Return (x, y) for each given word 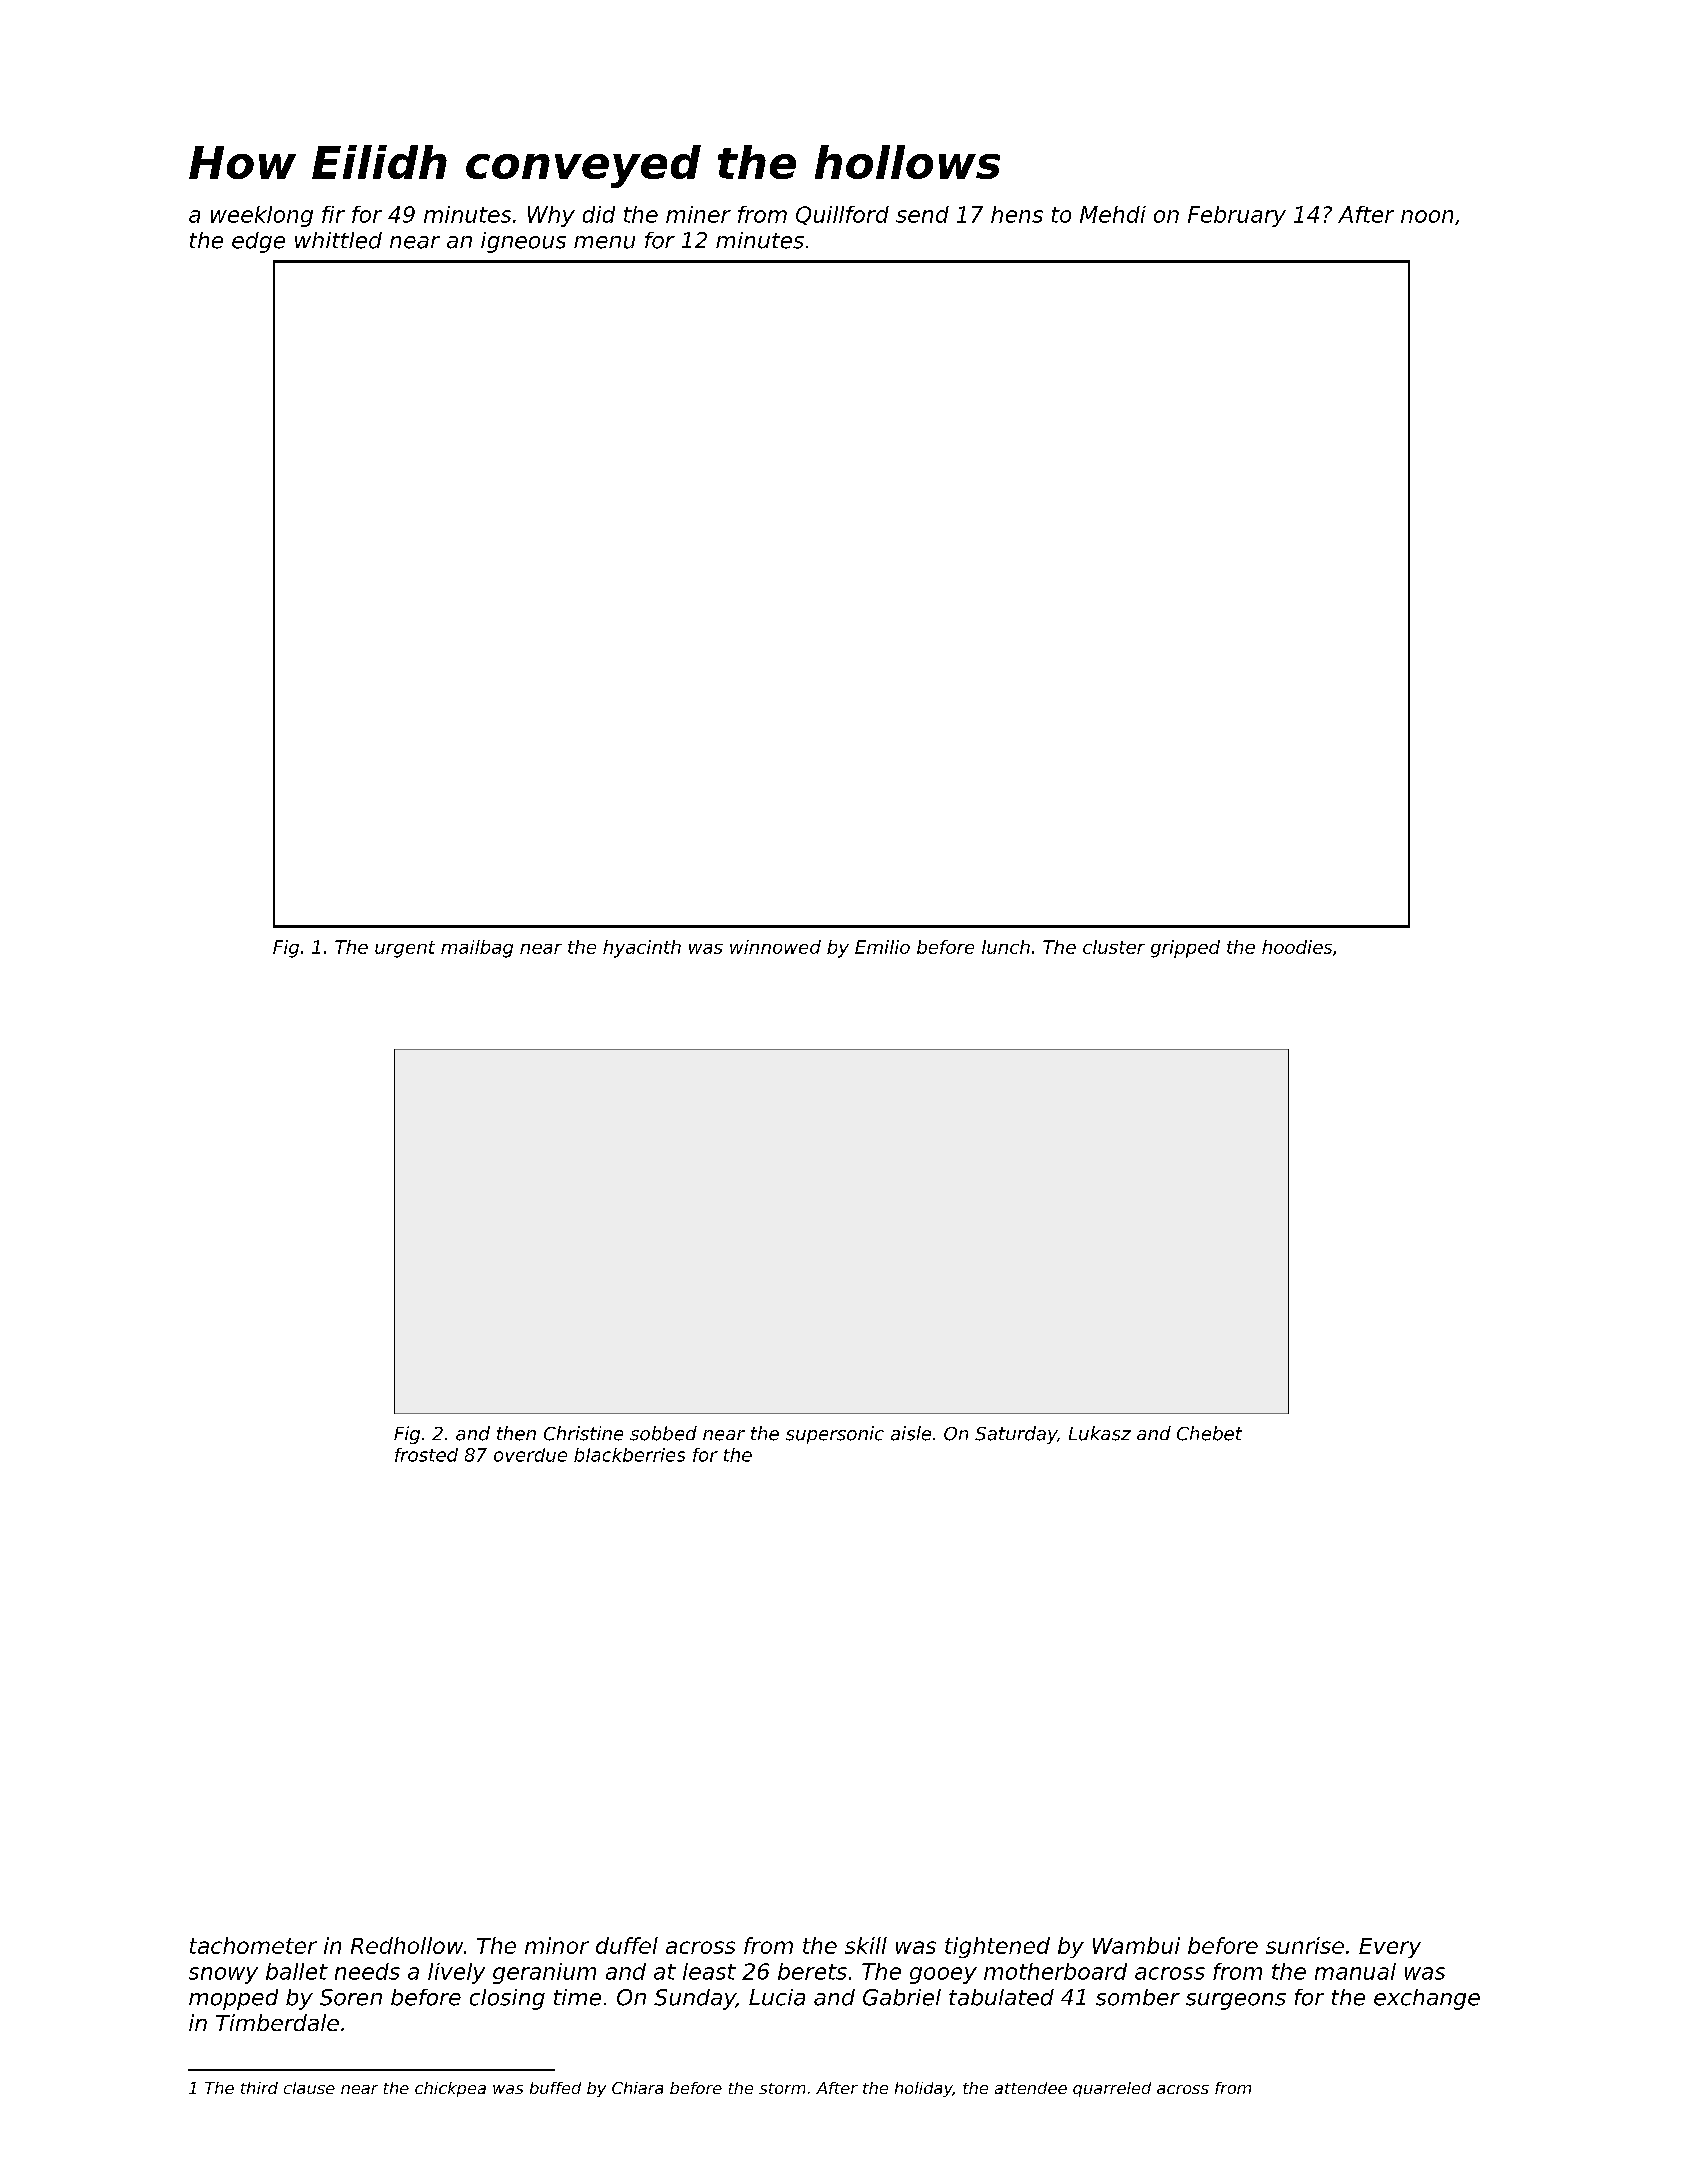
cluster (1114, 947)
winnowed (775, 947)
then (516, 1433)
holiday (924, 2089)
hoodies (1297, 947)
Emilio (882, 947)
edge (258, 242)
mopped (233, 1999)
